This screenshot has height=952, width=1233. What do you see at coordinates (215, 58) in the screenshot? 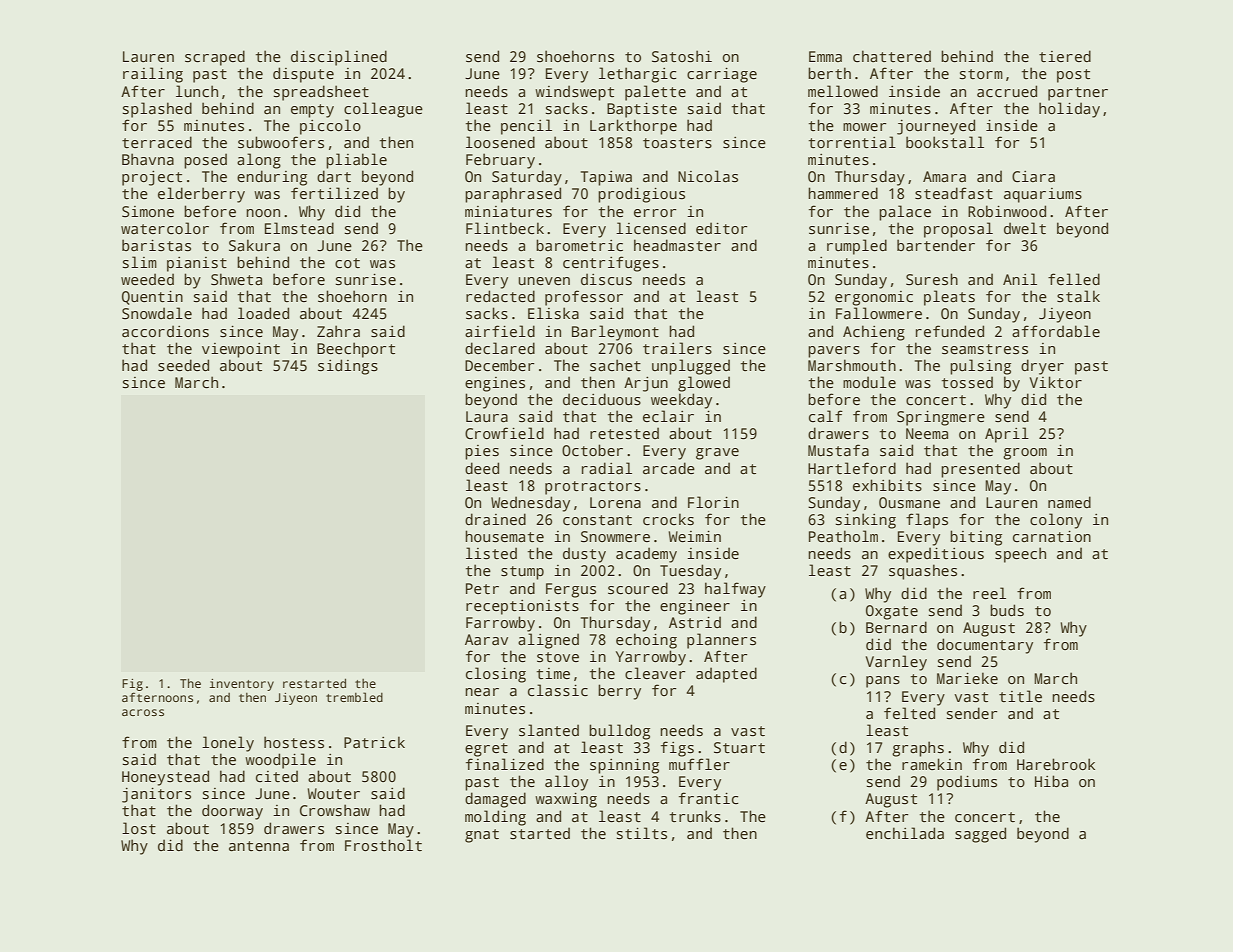
I see `scraped` at bounding box center [215, 58].
